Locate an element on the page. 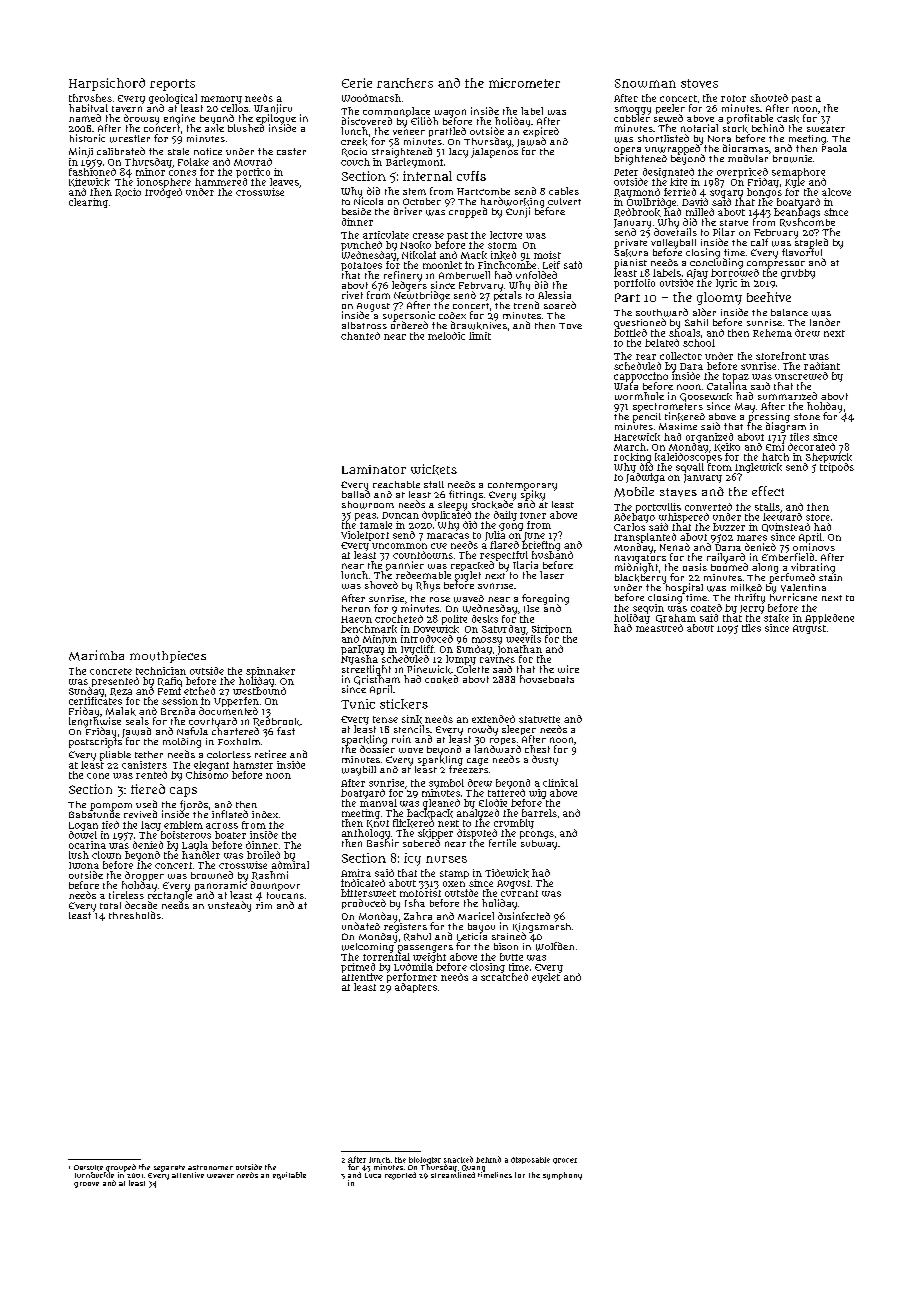 Image resolution: width=924 pixels, height=1308 pixels. hammered is located at coordinates (221, 182).
